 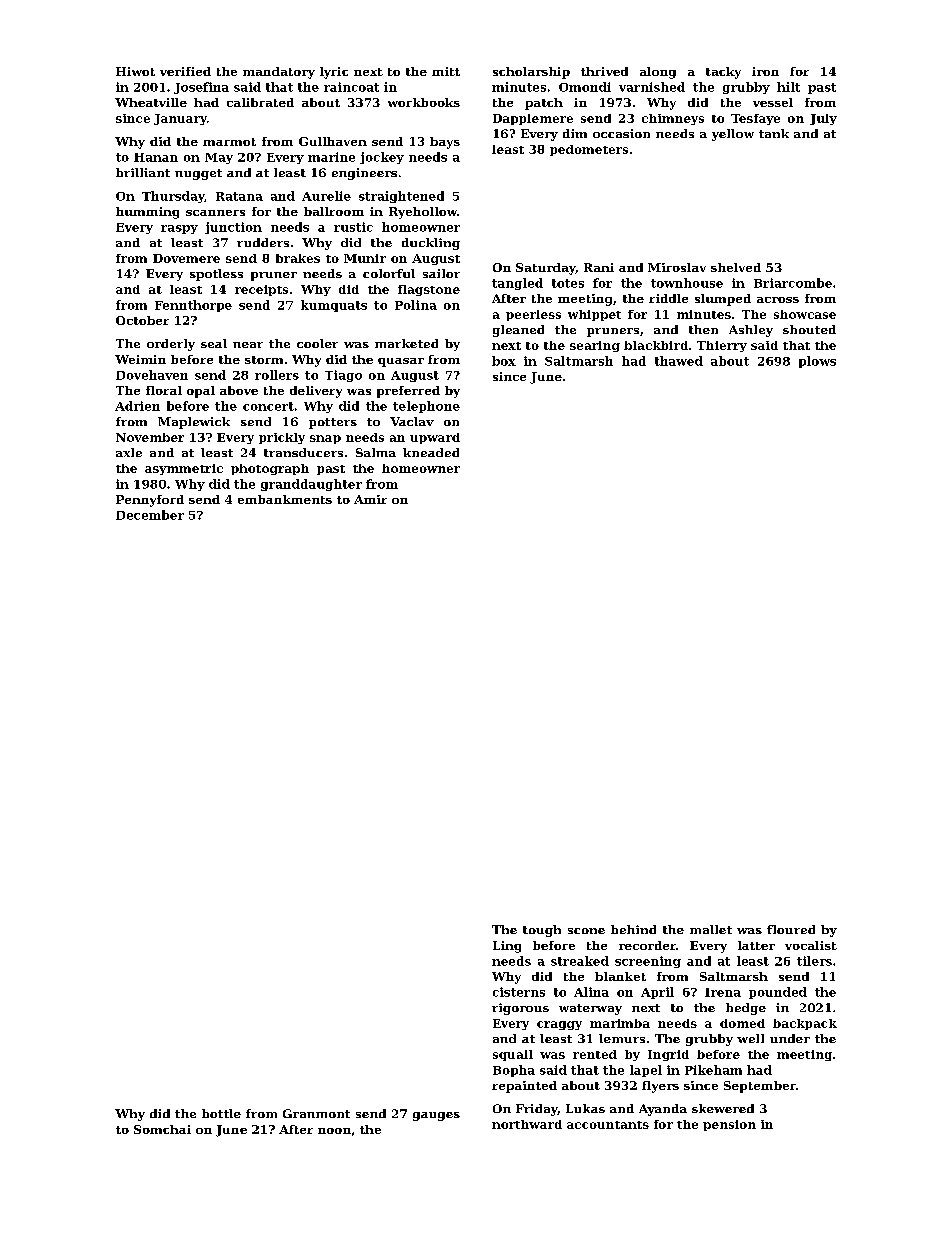 What do you see at coordinates (586, 931) in the screenshot?
I see `scone` at bounding box center [586, 931].
